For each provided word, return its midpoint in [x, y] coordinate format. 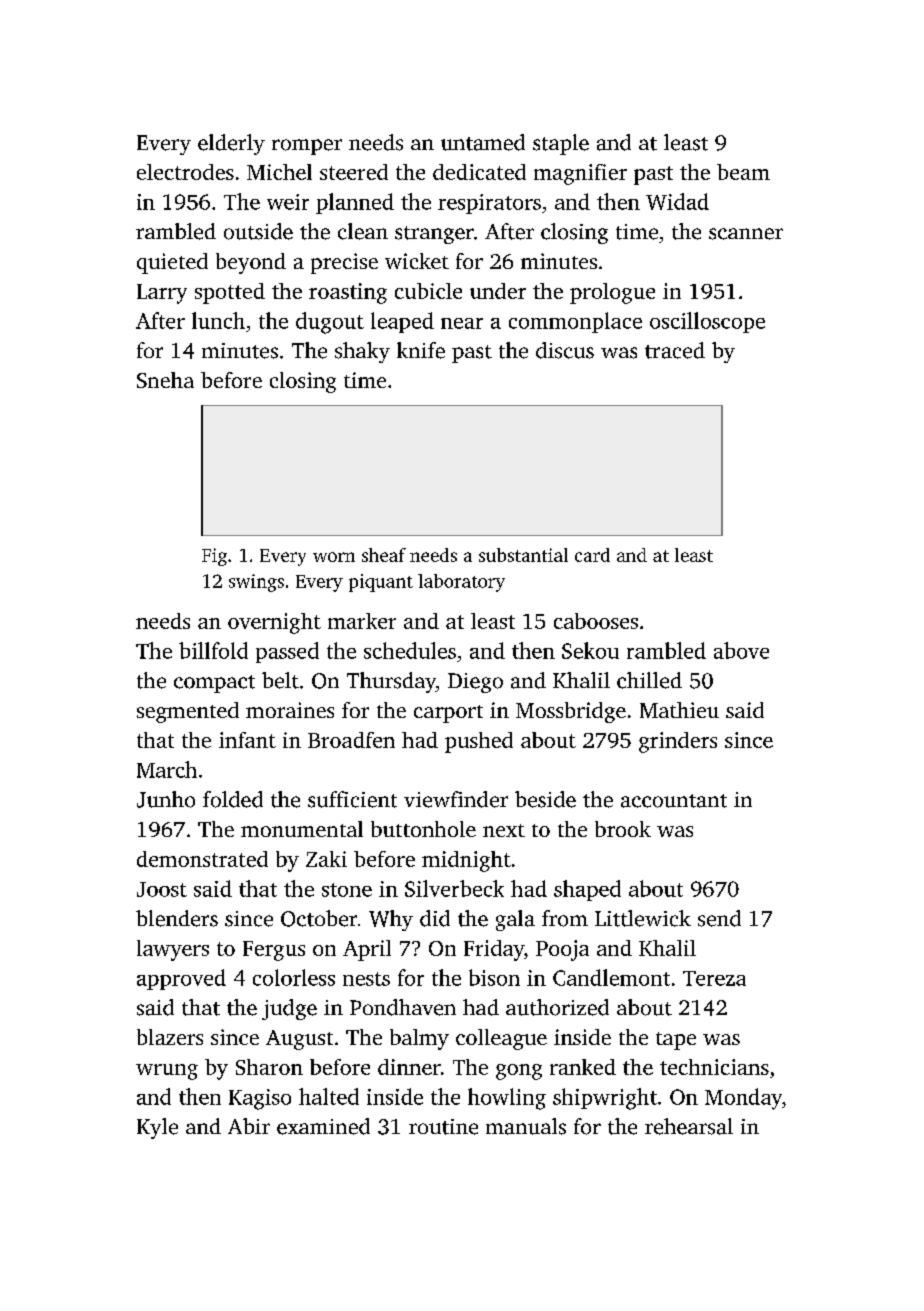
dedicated [479, 172]
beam [743, 172]
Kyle [157, 1128]
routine [443, 1127]
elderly [231, 144]
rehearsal [689, 1126]
